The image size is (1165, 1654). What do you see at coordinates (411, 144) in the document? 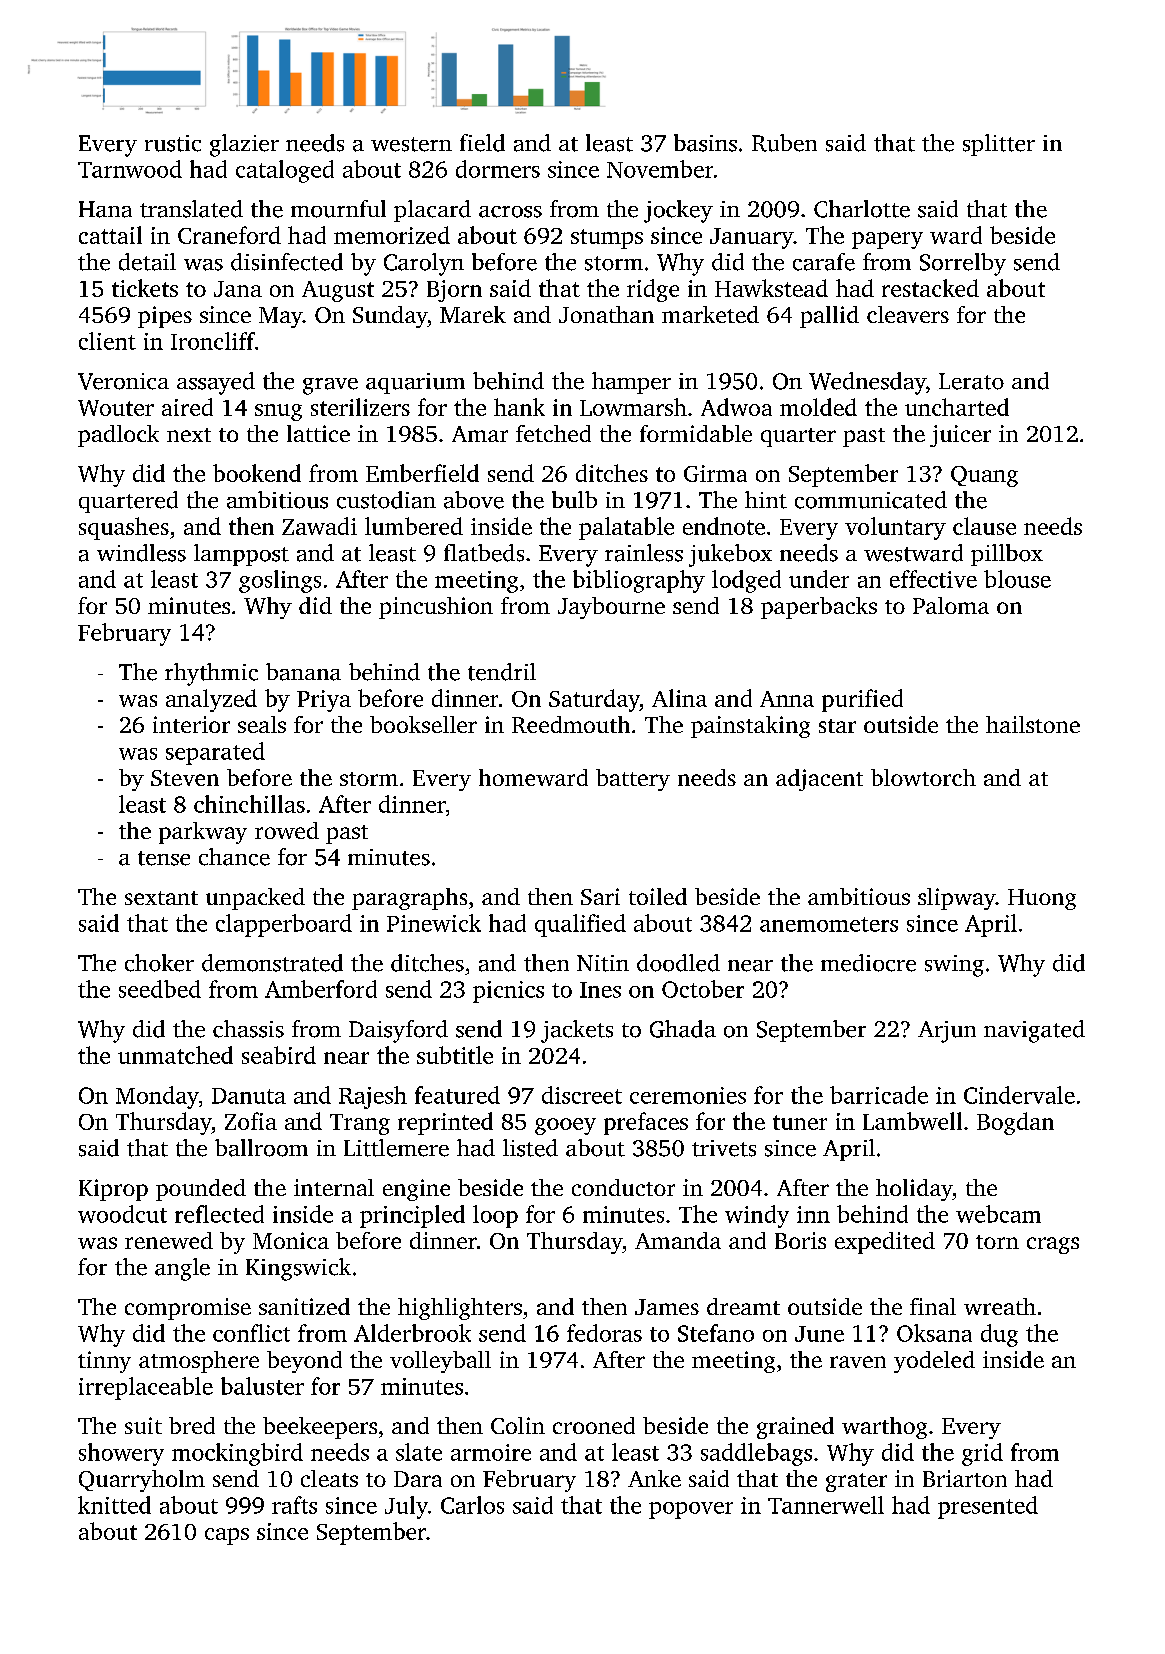
I see `western` at bounding box center [411, 144].
